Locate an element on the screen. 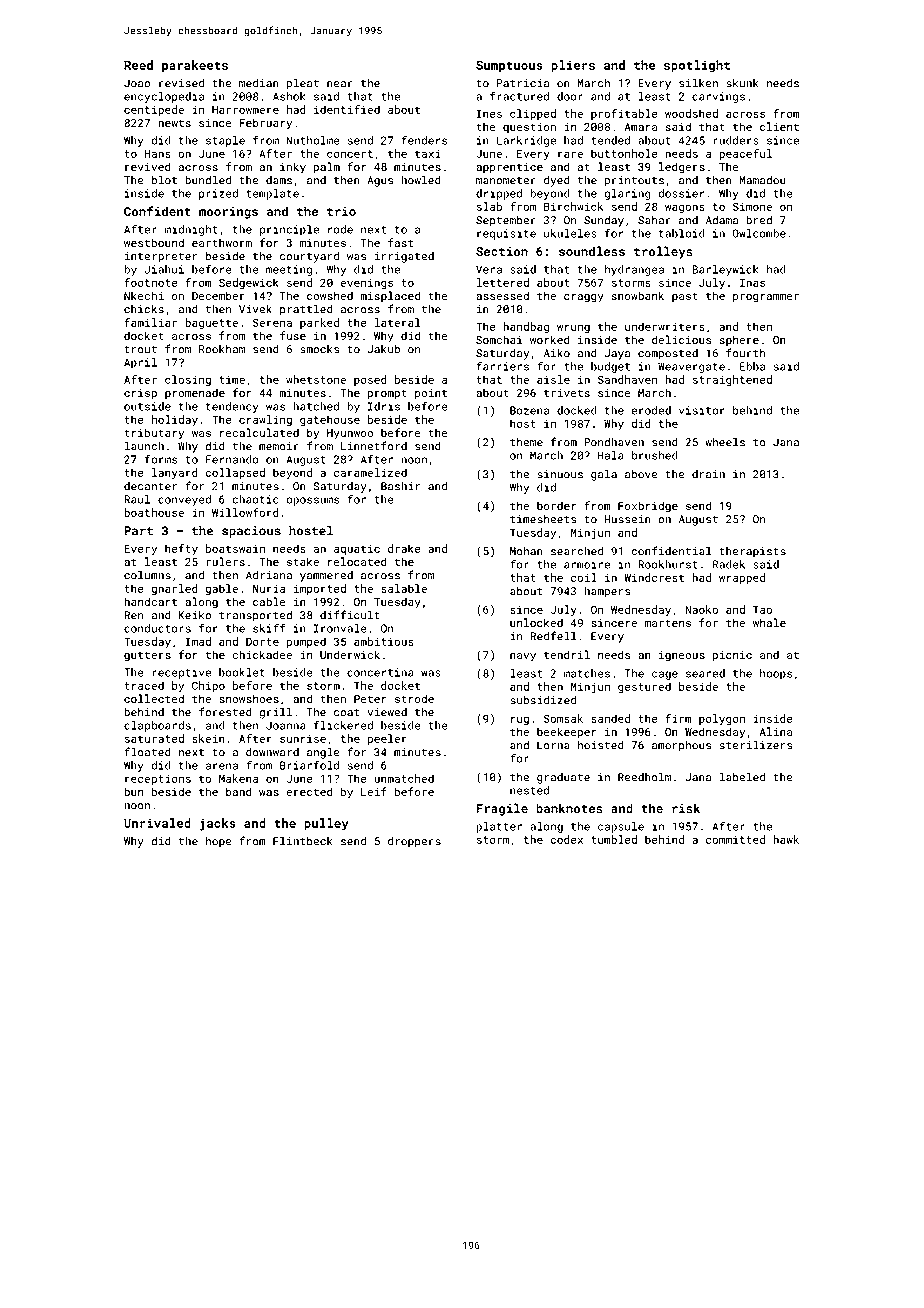 The height and width of the screenshot is (1308, 924). Linnetford is located at coordinates (374, 446).
